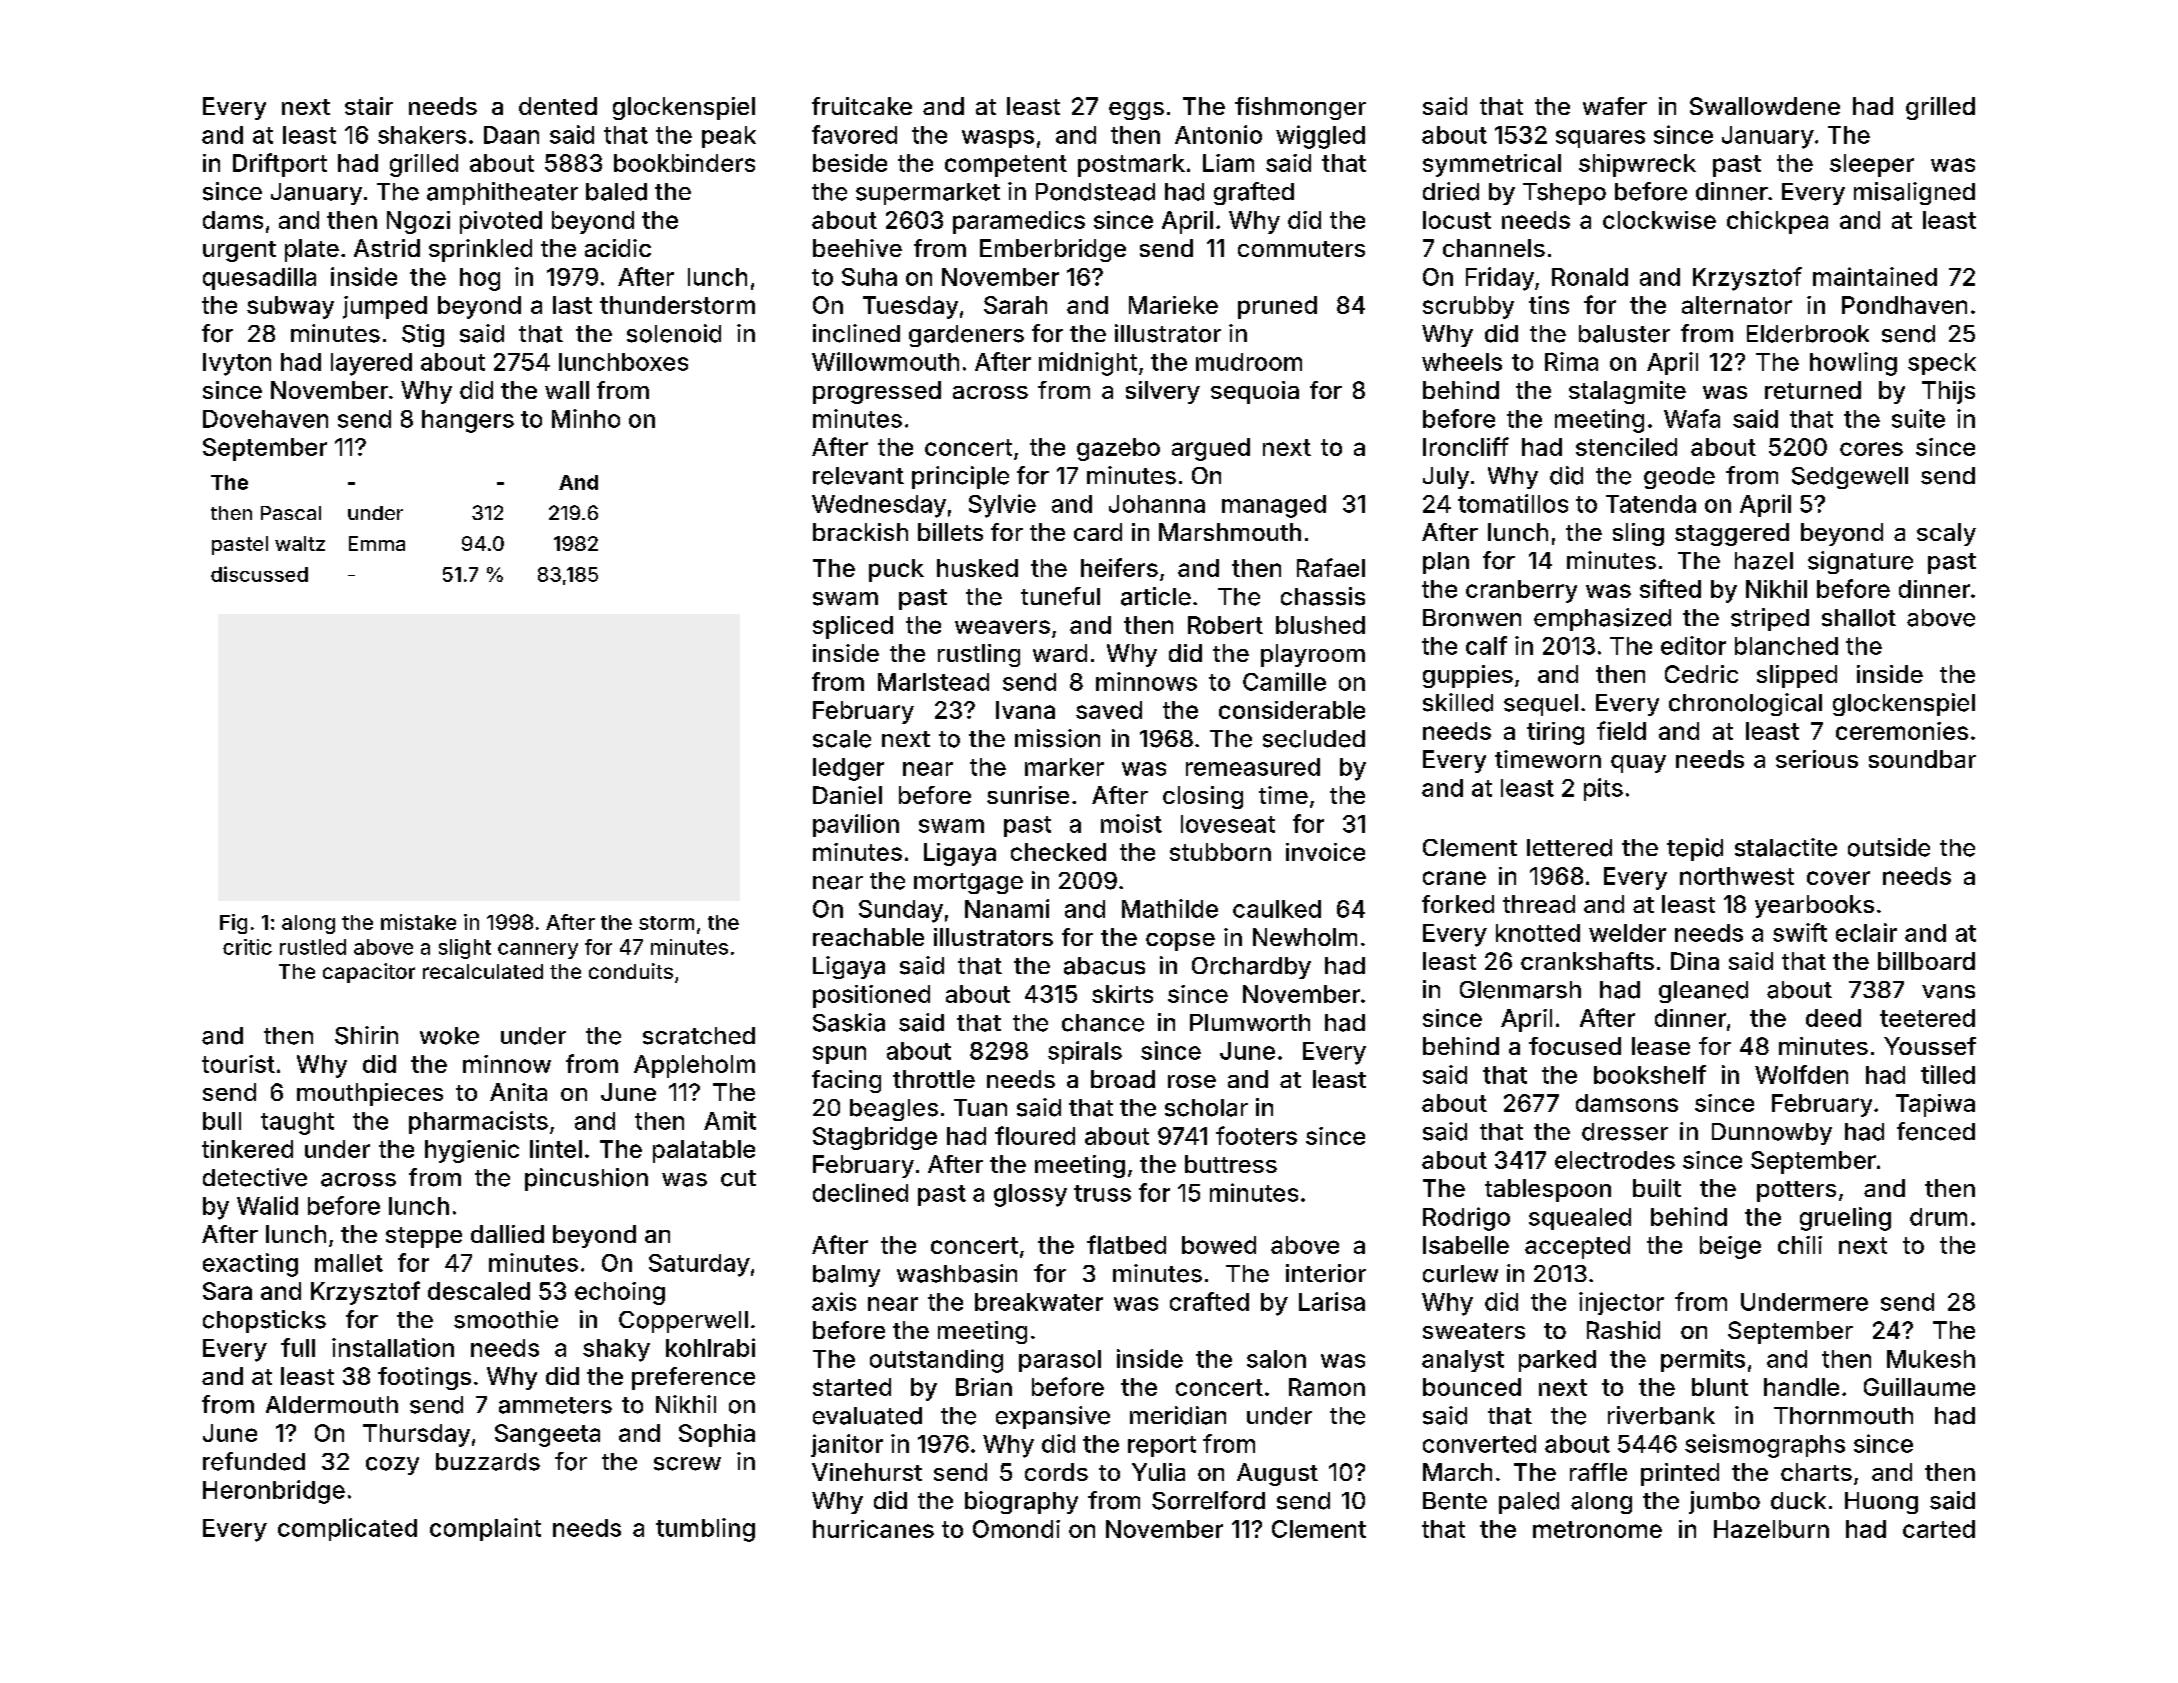 This screenshot has height=1683, width=2178. Describe the element at coordinates (254, 1461) in the screenshot. I see `refunded` at that location.
